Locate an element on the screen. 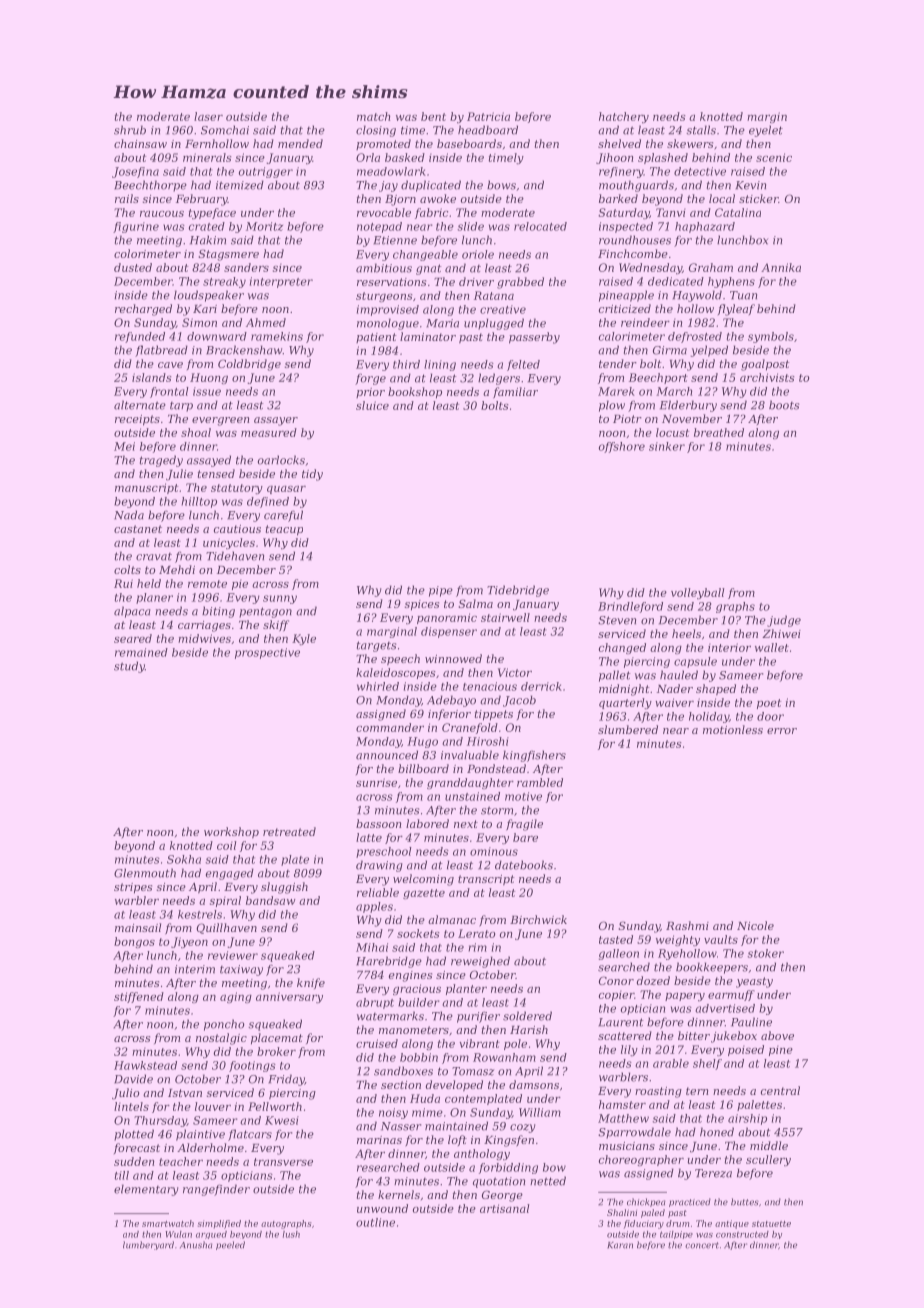  shelved is located at coordinates (619, 143).
